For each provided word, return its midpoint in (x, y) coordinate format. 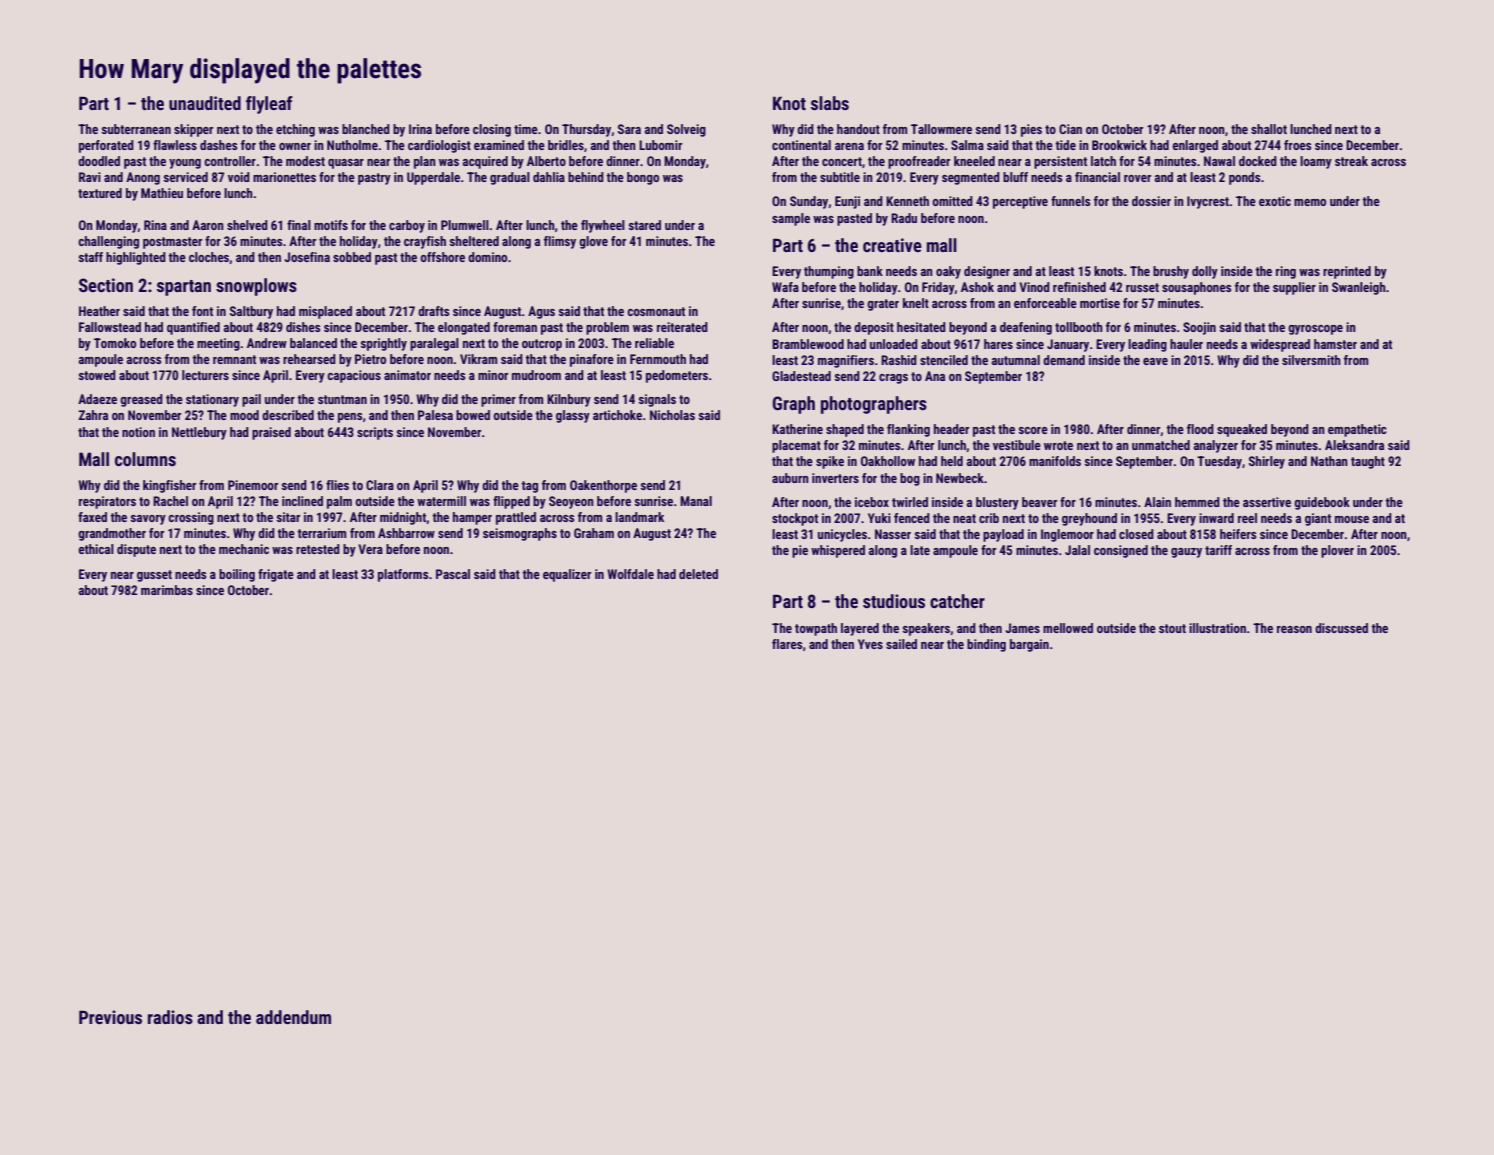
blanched (366, 129)
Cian (1070, 129)
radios (170, 1017)
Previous (110, 1017)
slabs (830, 103)
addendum (293, 1017)
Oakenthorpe (603, 486)
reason (1294, 629)
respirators (107, 502)
